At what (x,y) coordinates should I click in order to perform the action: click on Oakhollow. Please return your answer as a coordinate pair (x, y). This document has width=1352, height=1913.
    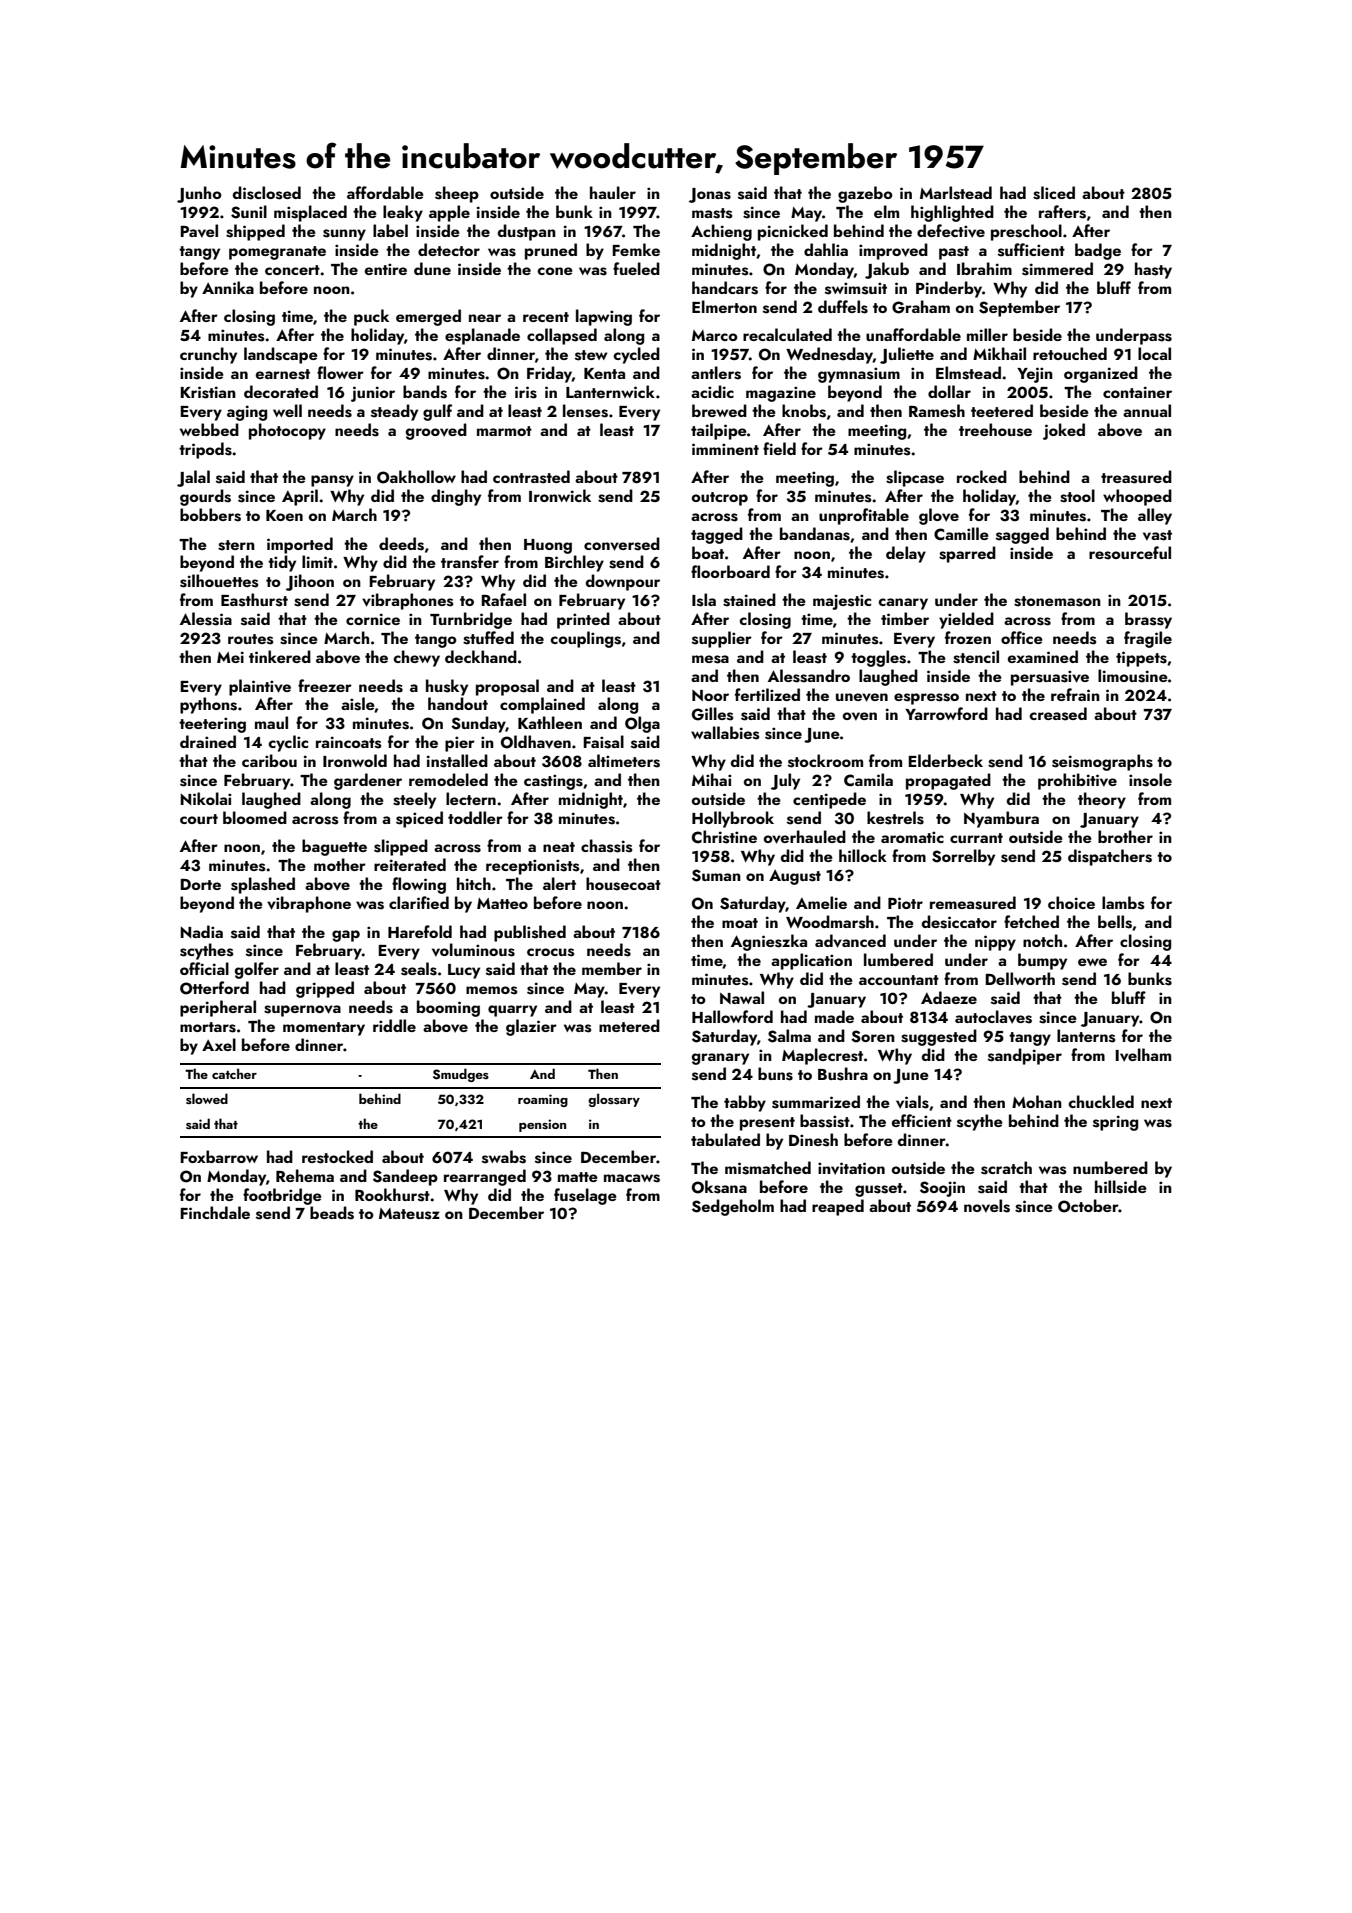
    Looking at the image, I should click on (416, 477).
